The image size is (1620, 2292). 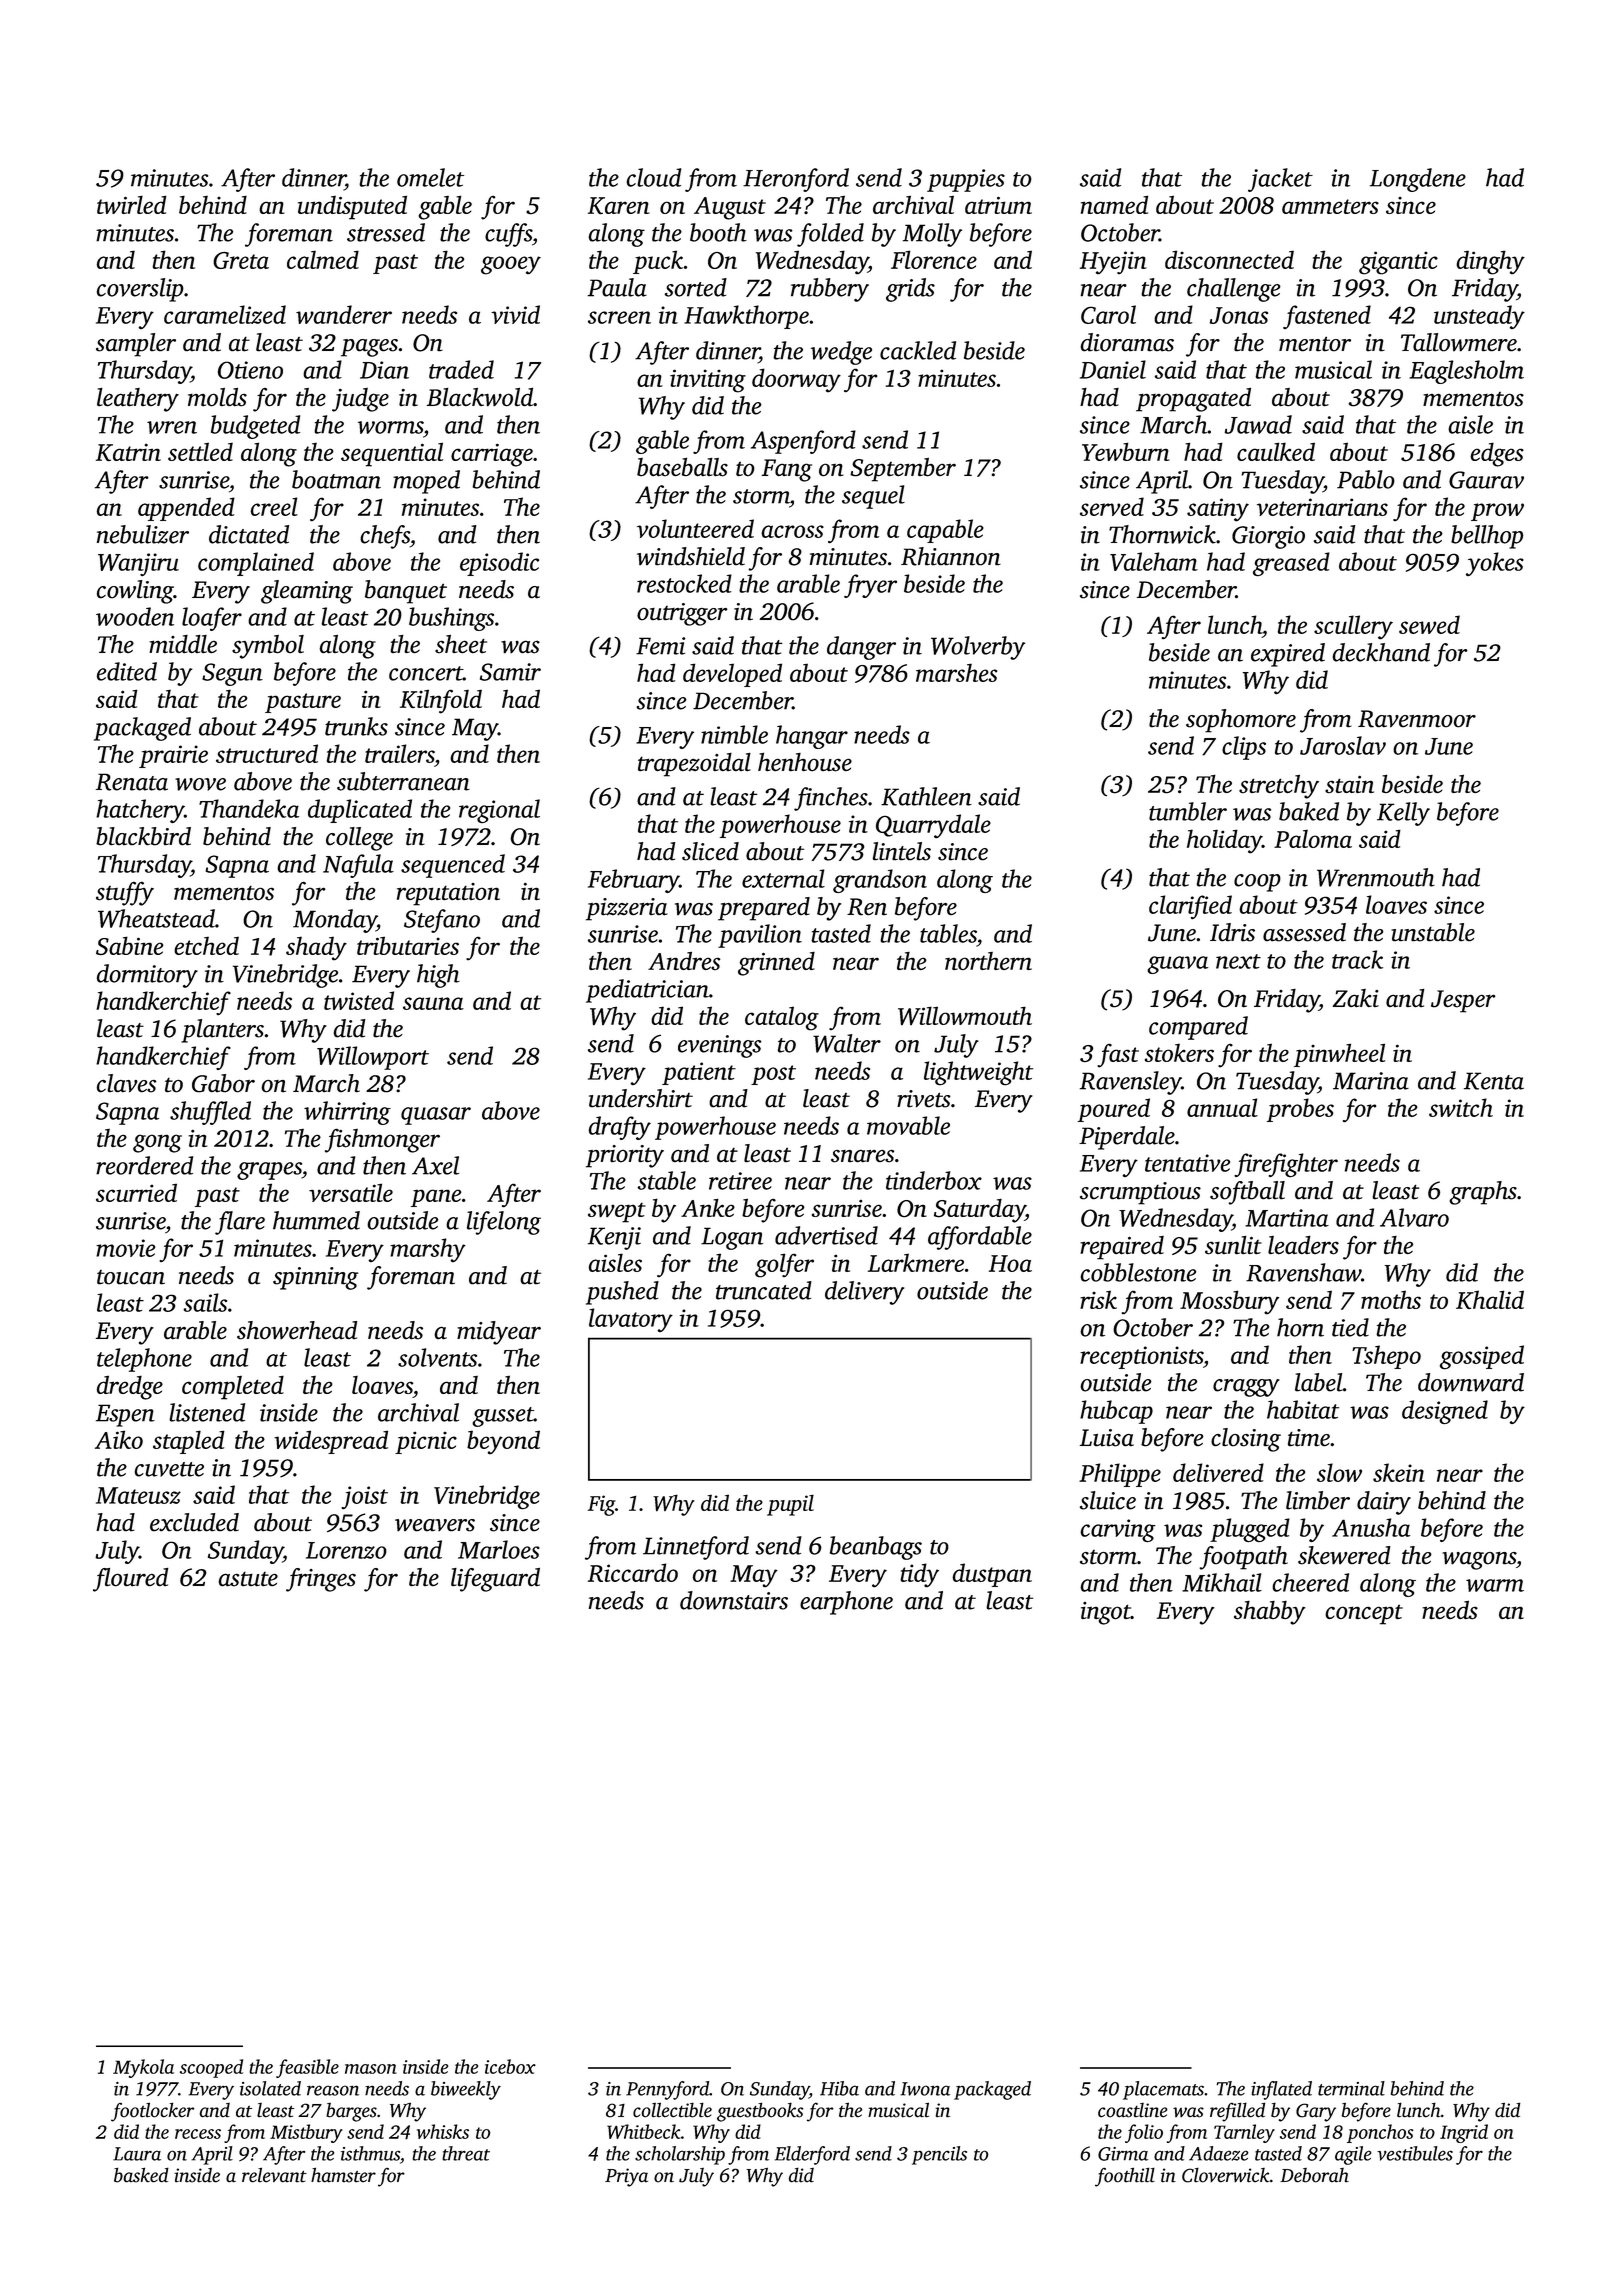 I want to click on propagated, so click(x=1193, y=400).
